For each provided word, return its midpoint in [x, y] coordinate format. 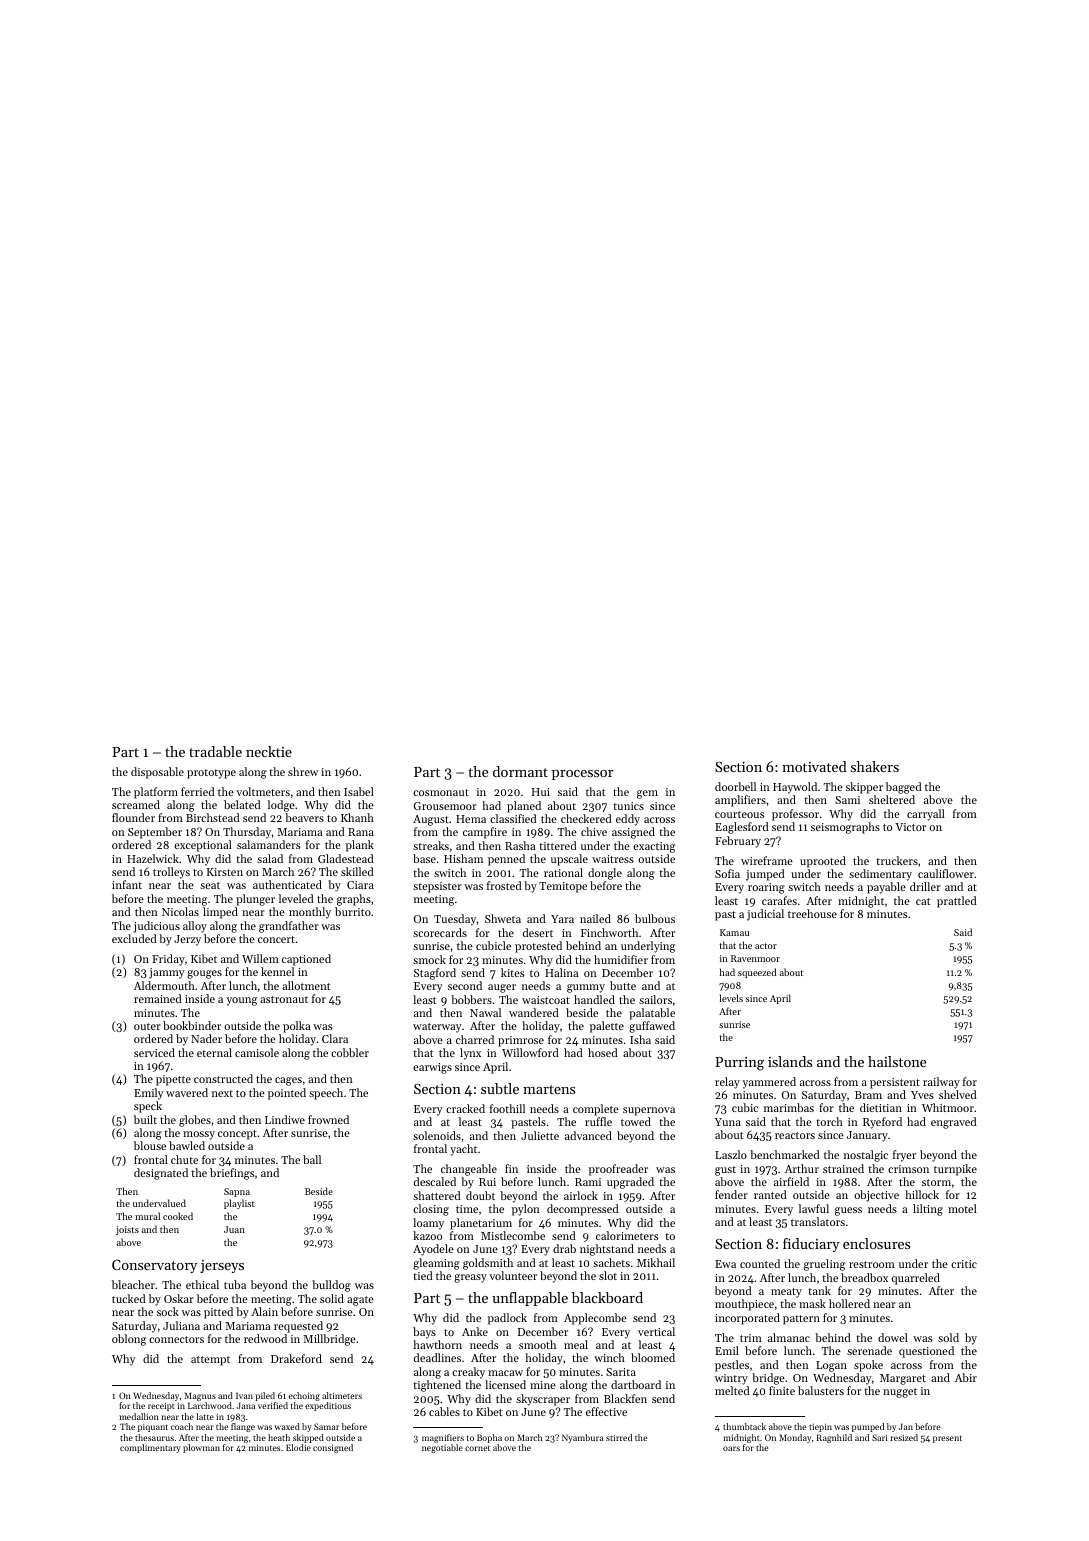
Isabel [359, 791]
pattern [801, 1320]
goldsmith [488, 1264]
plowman [201, 1448]
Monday [795, 1438]
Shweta [503, 918]
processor [582, 775]
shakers [875, 766]
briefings [232, 1174]
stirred [619, 1437]
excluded [134, 938]
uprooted [823, 862]
